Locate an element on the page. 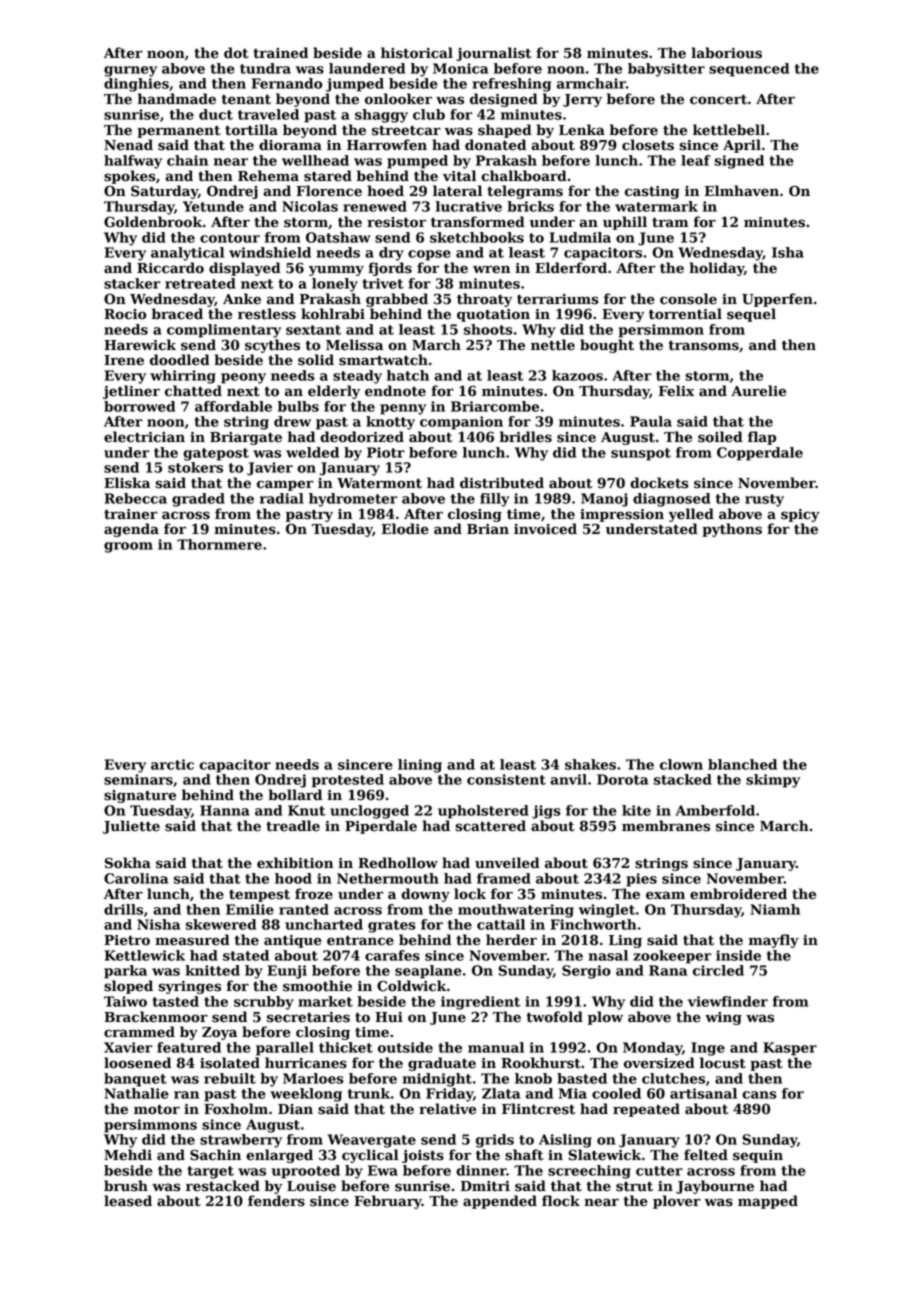  Sergio is located at coordinates (586, 972).
